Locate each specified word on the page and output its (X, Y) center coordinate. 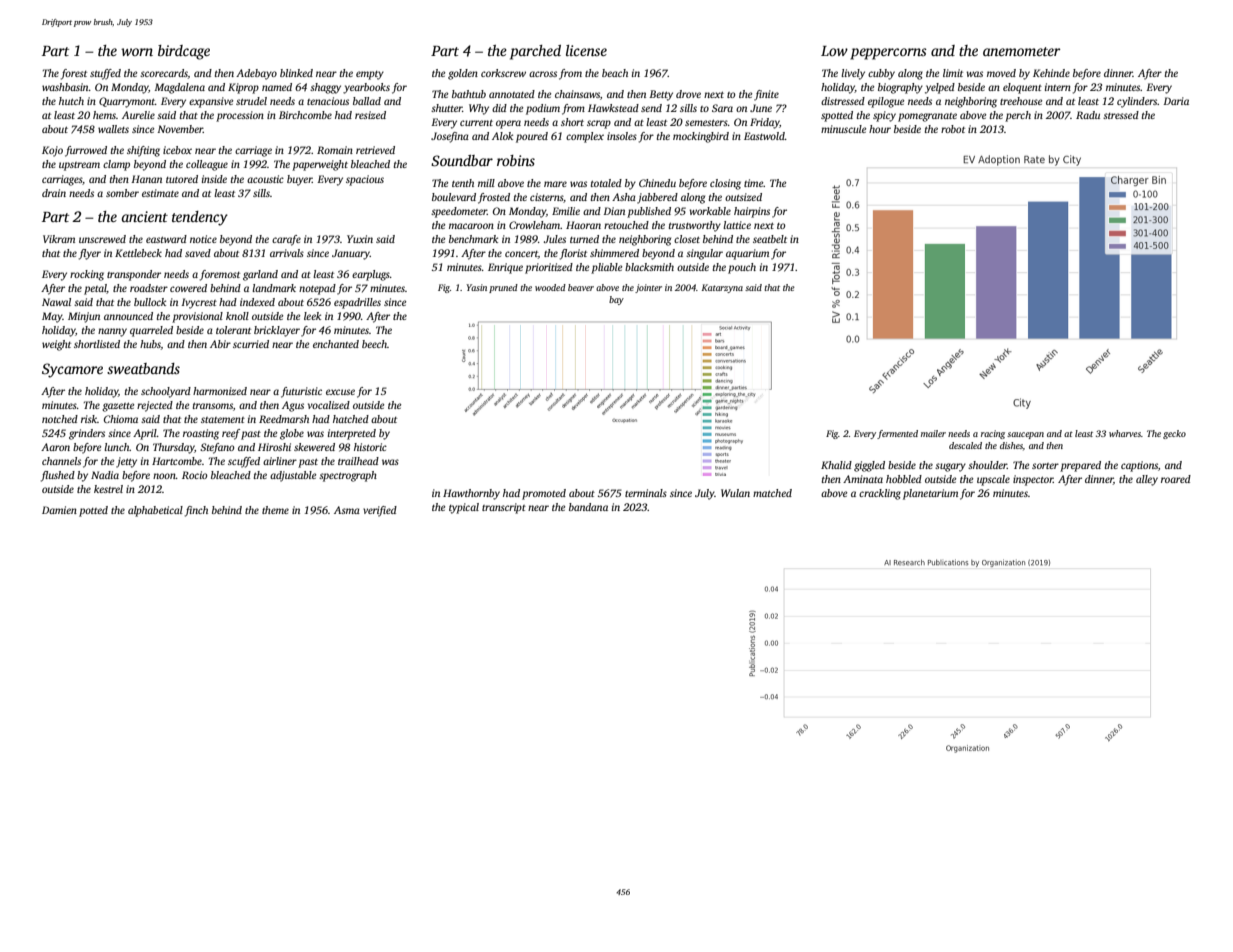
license (586, 50)
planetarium (930, 494)
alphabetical (155, 511)
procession (240, 116)
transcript (504, 508)
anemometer (1022, 51)
